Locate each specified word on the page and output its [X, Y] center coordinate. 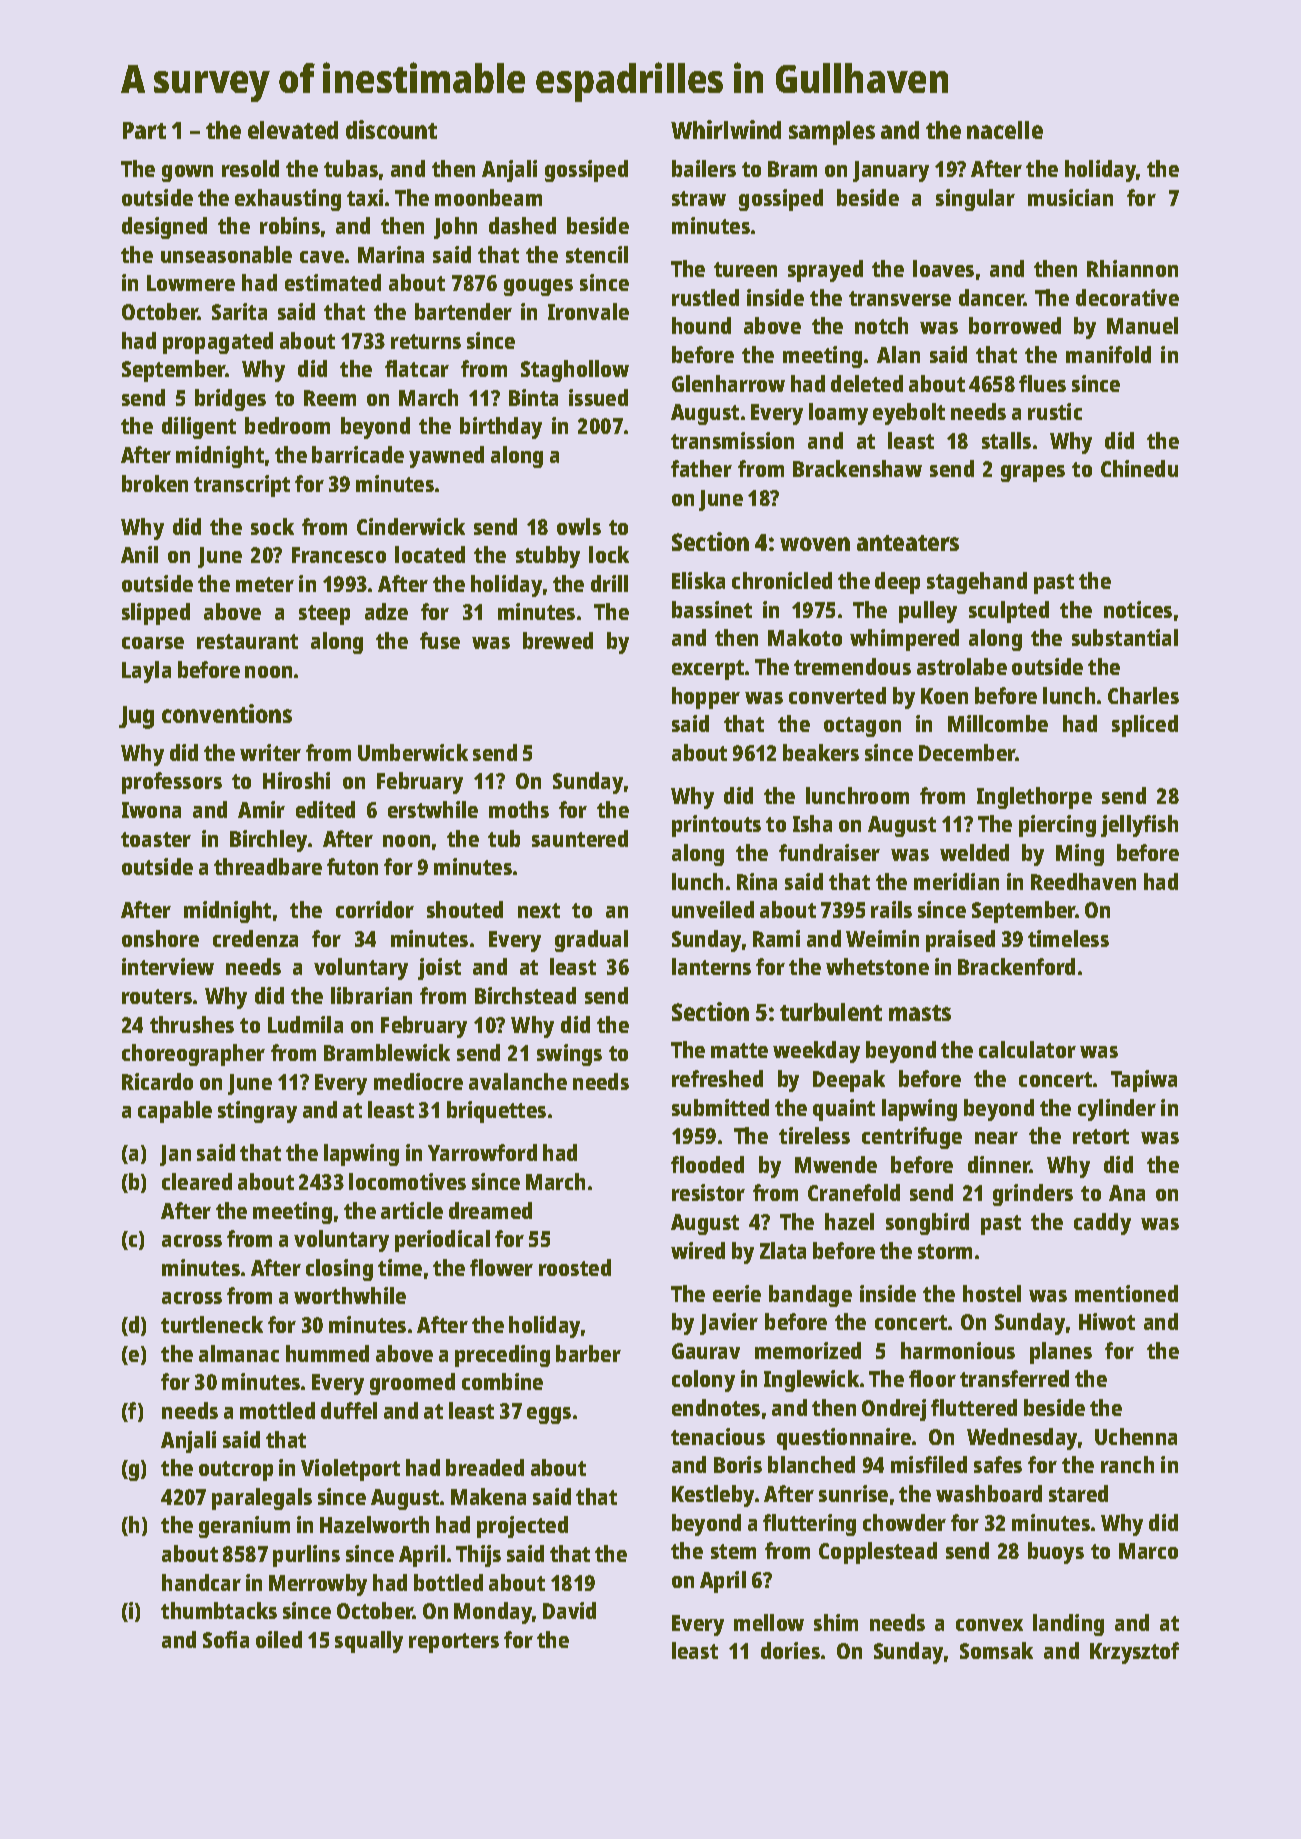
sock [272, 526]
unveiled [713, 909]
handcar [201, 1582]
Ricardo [157, 1081]
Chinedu [1139, 468]
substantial [1125, 637]
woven [815, 544]
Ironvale [588, 311]
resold [250, 168]
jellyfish [1139, 826]
